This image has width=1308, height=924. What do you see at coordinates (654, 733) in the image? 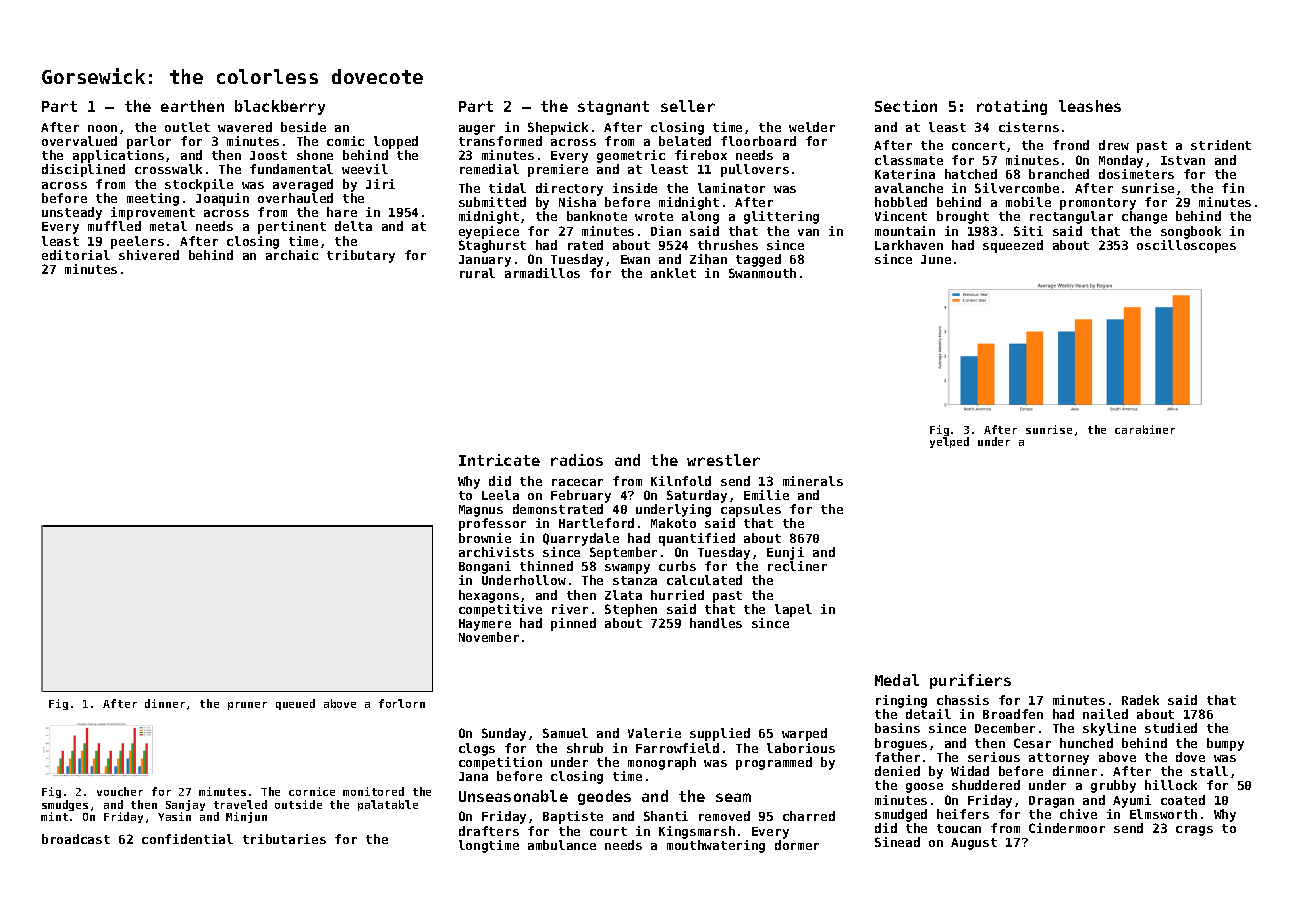
I see `Valerie` at bounding box center [654, 733].
